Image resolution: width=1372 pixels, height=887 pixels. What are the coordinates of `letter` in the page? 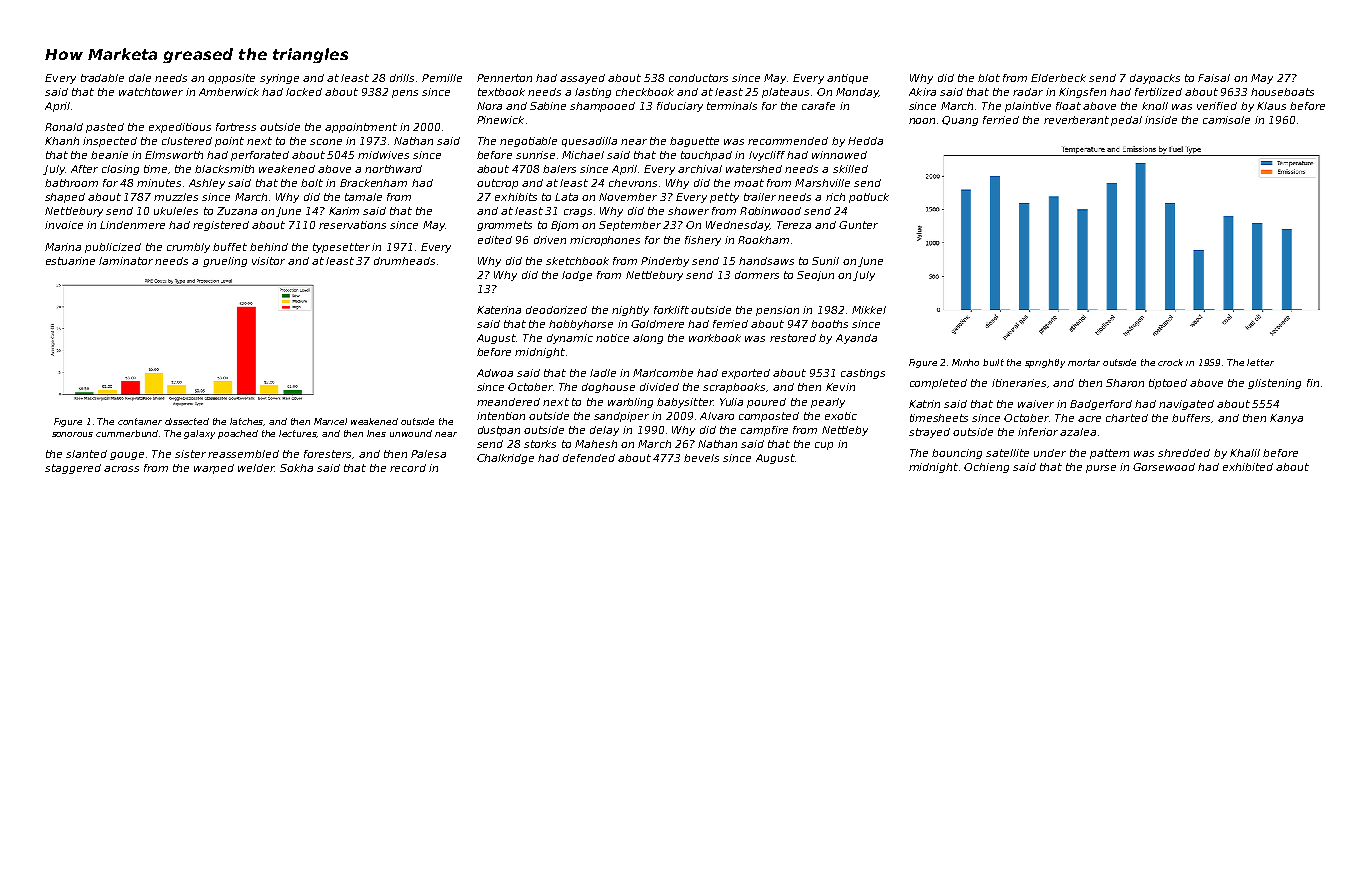 It's located at (1260, 362).
